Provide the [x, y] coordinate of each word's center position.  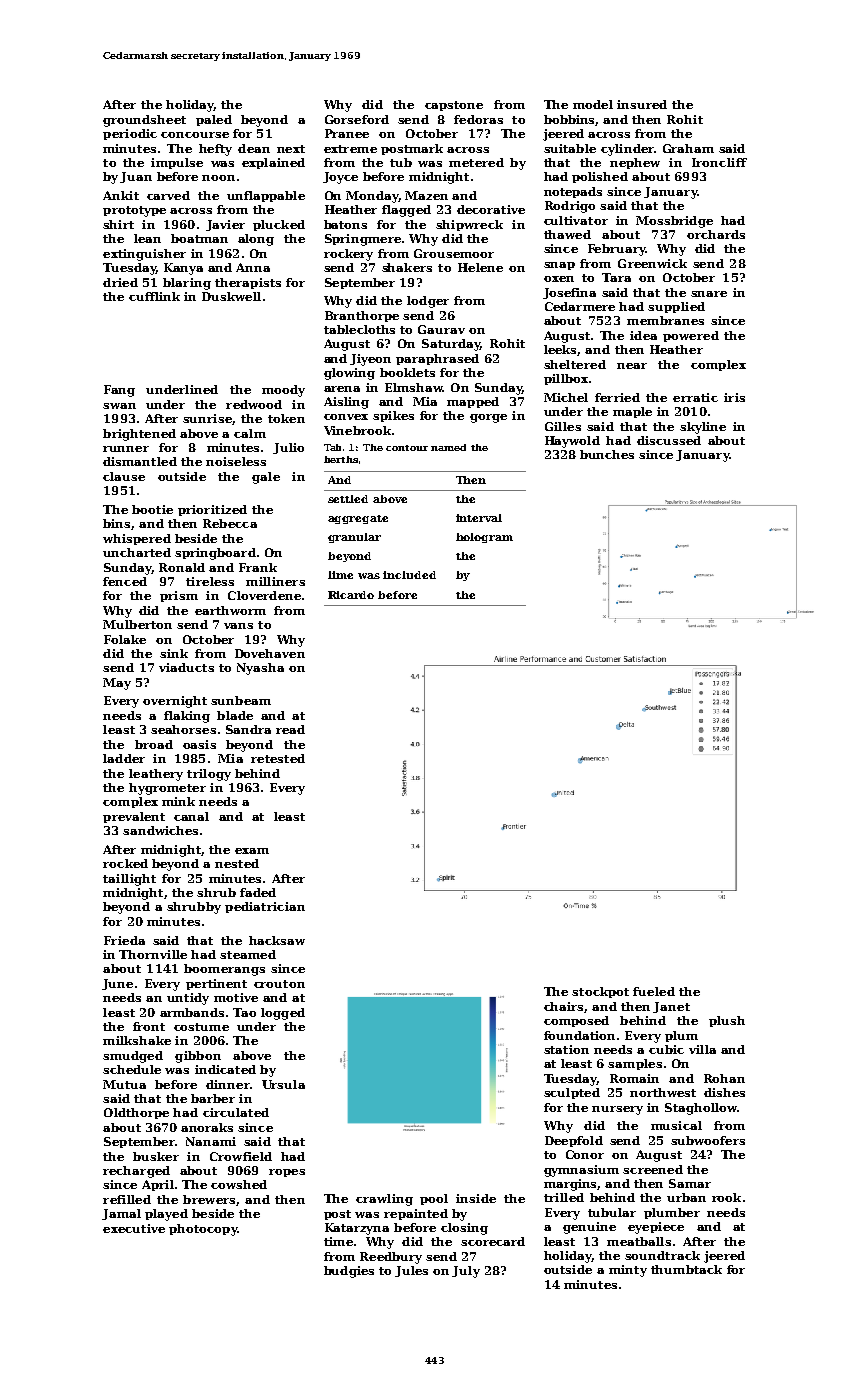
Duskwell [231, 296]
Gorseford [357, 119]
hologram [484, 538]
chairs [563, 1006]
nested [237, 863]
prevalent [134, 817]
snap [559, 266]
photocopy [203, 1230]
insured [642, 104]
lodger [428, 302]
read [290, 729]
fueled [654, 991]
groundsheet [144, 121]
